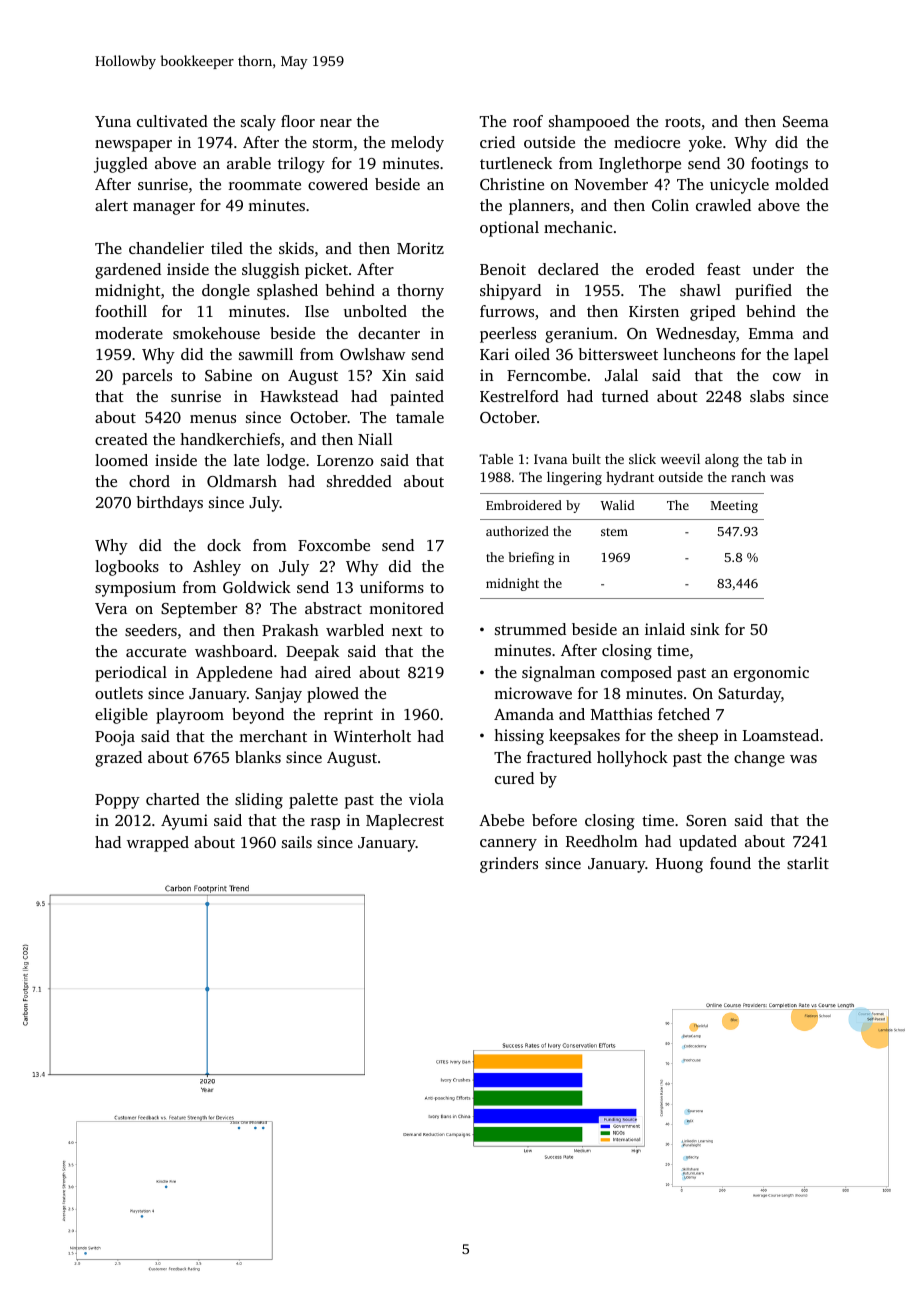 This page has height=1308, width=924. What do you see at coordinates (420, 417) in the page?
I see `tamale` at bounding box center [420, 417].
